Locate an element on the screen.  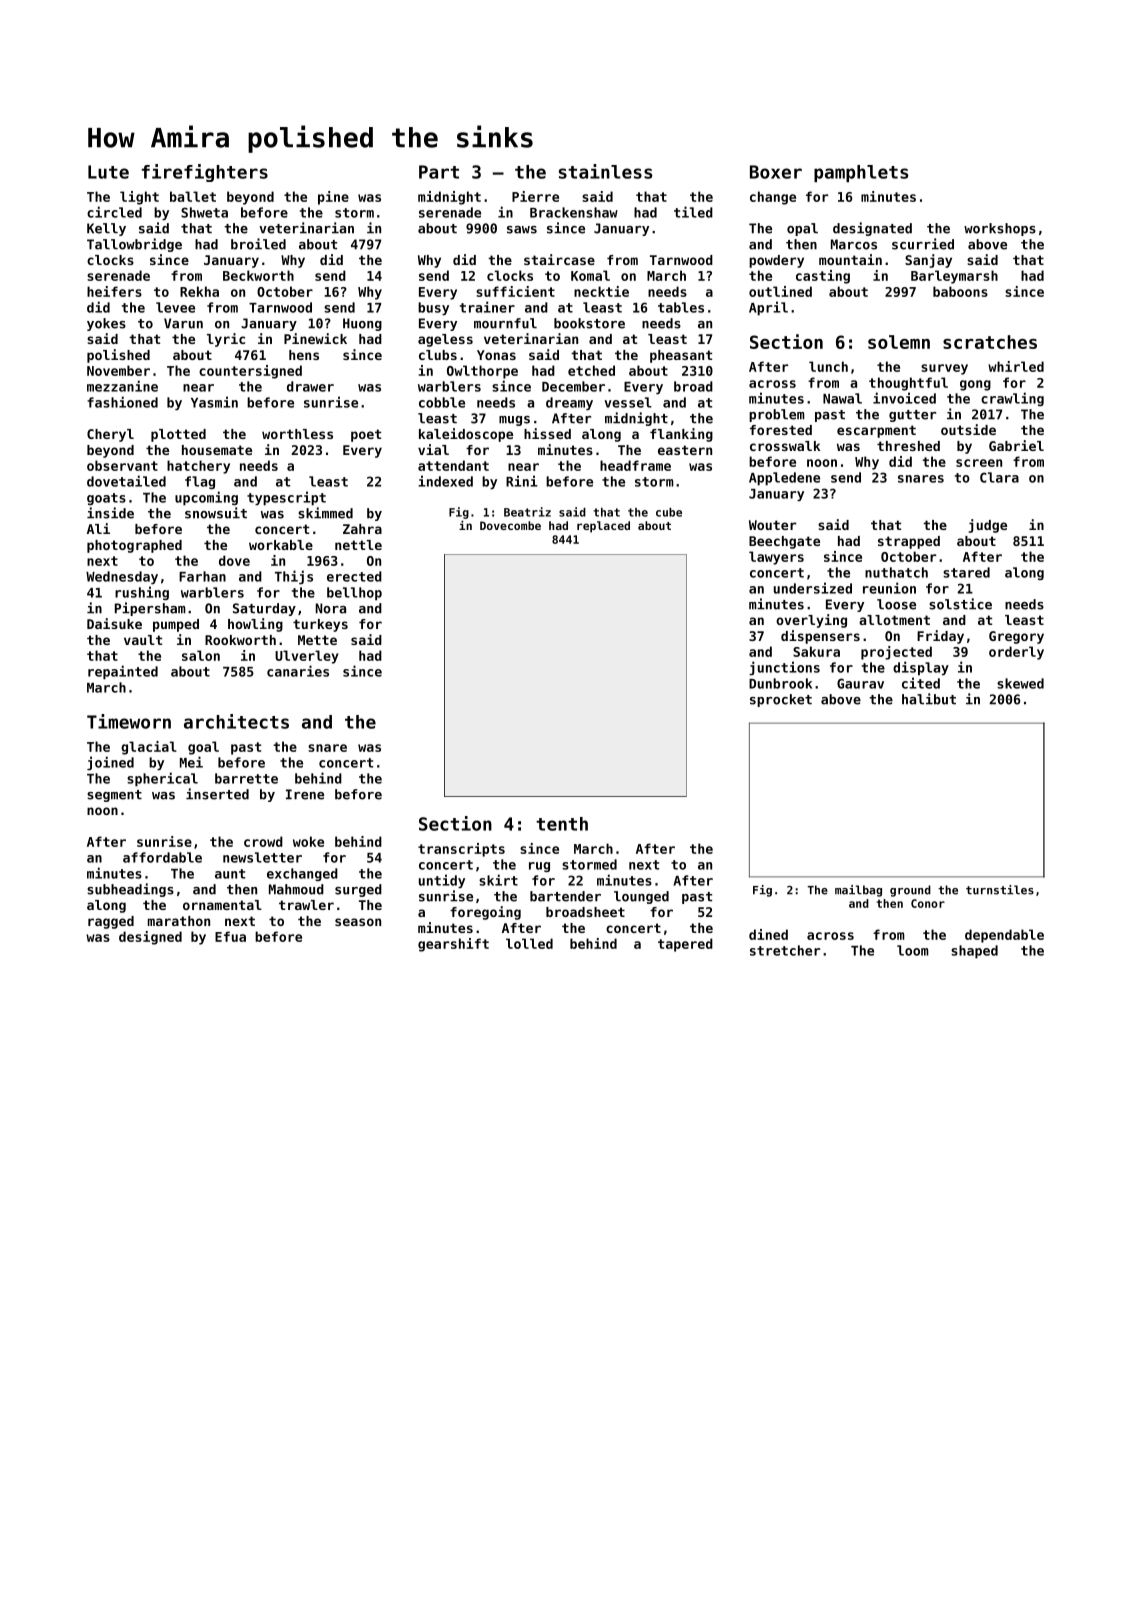
threshed is located at coordinates (908, 446).
